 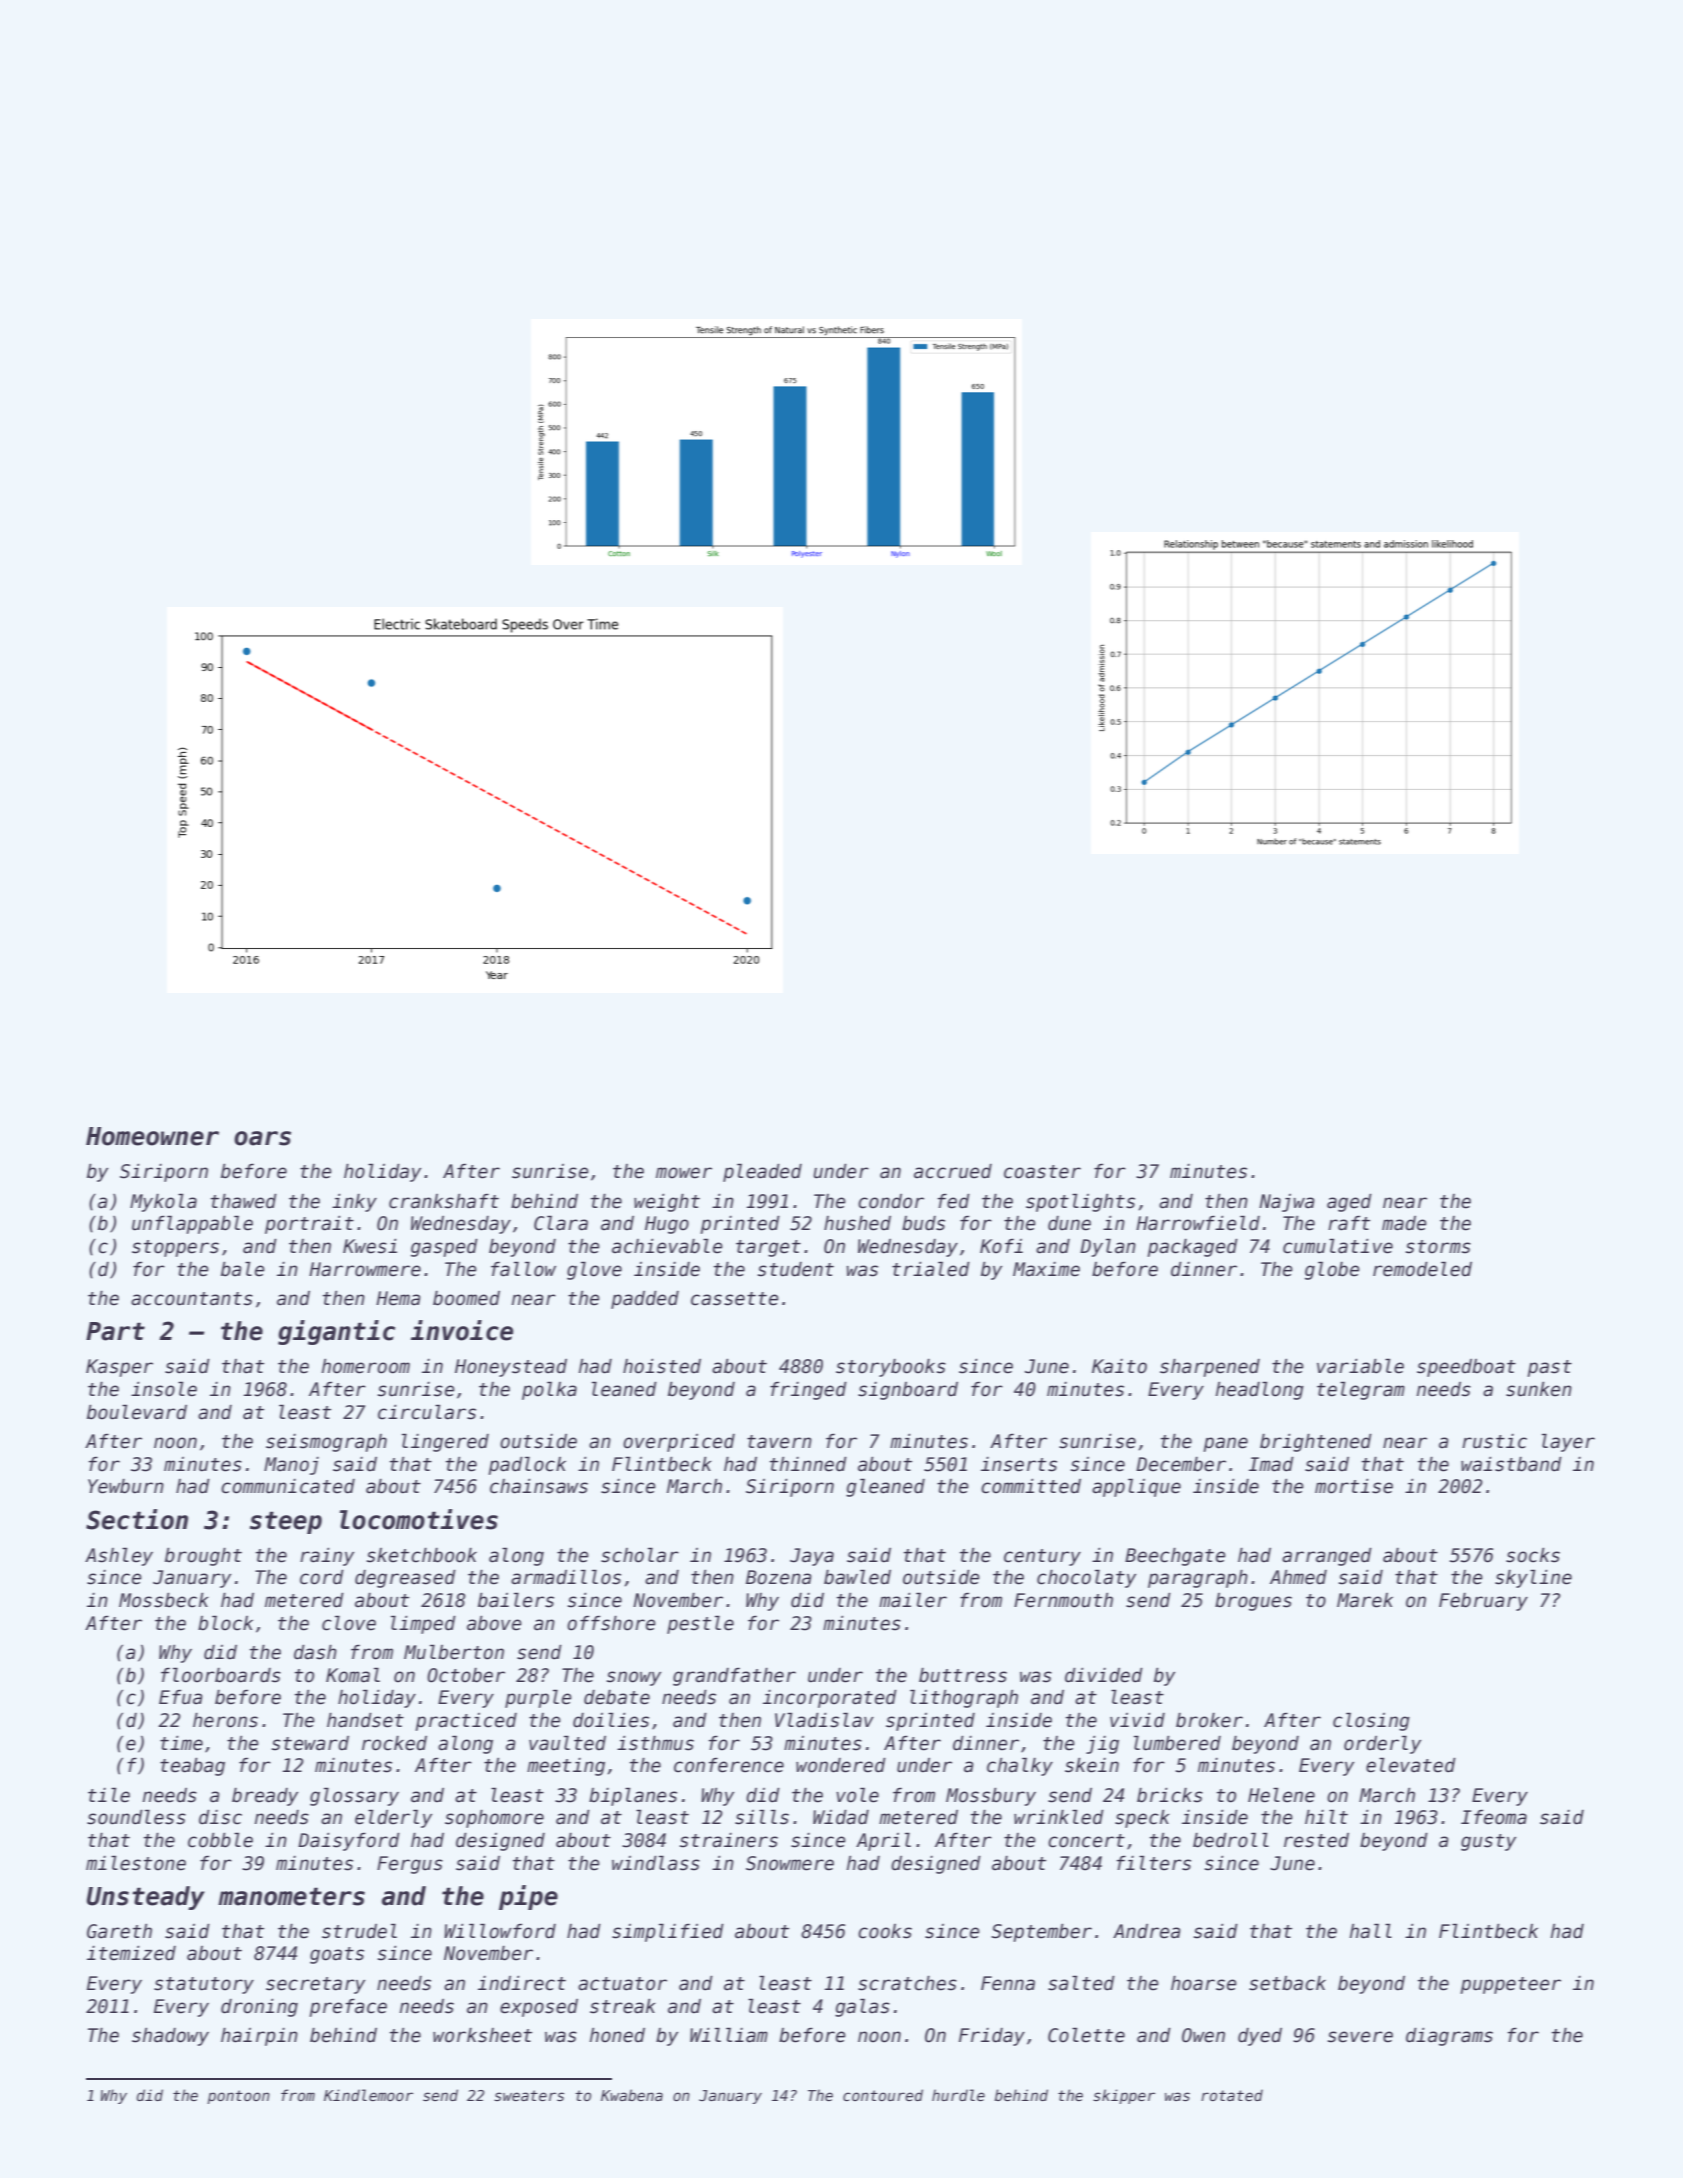 I want to click on rocked, so click(x=394, y=1743).
